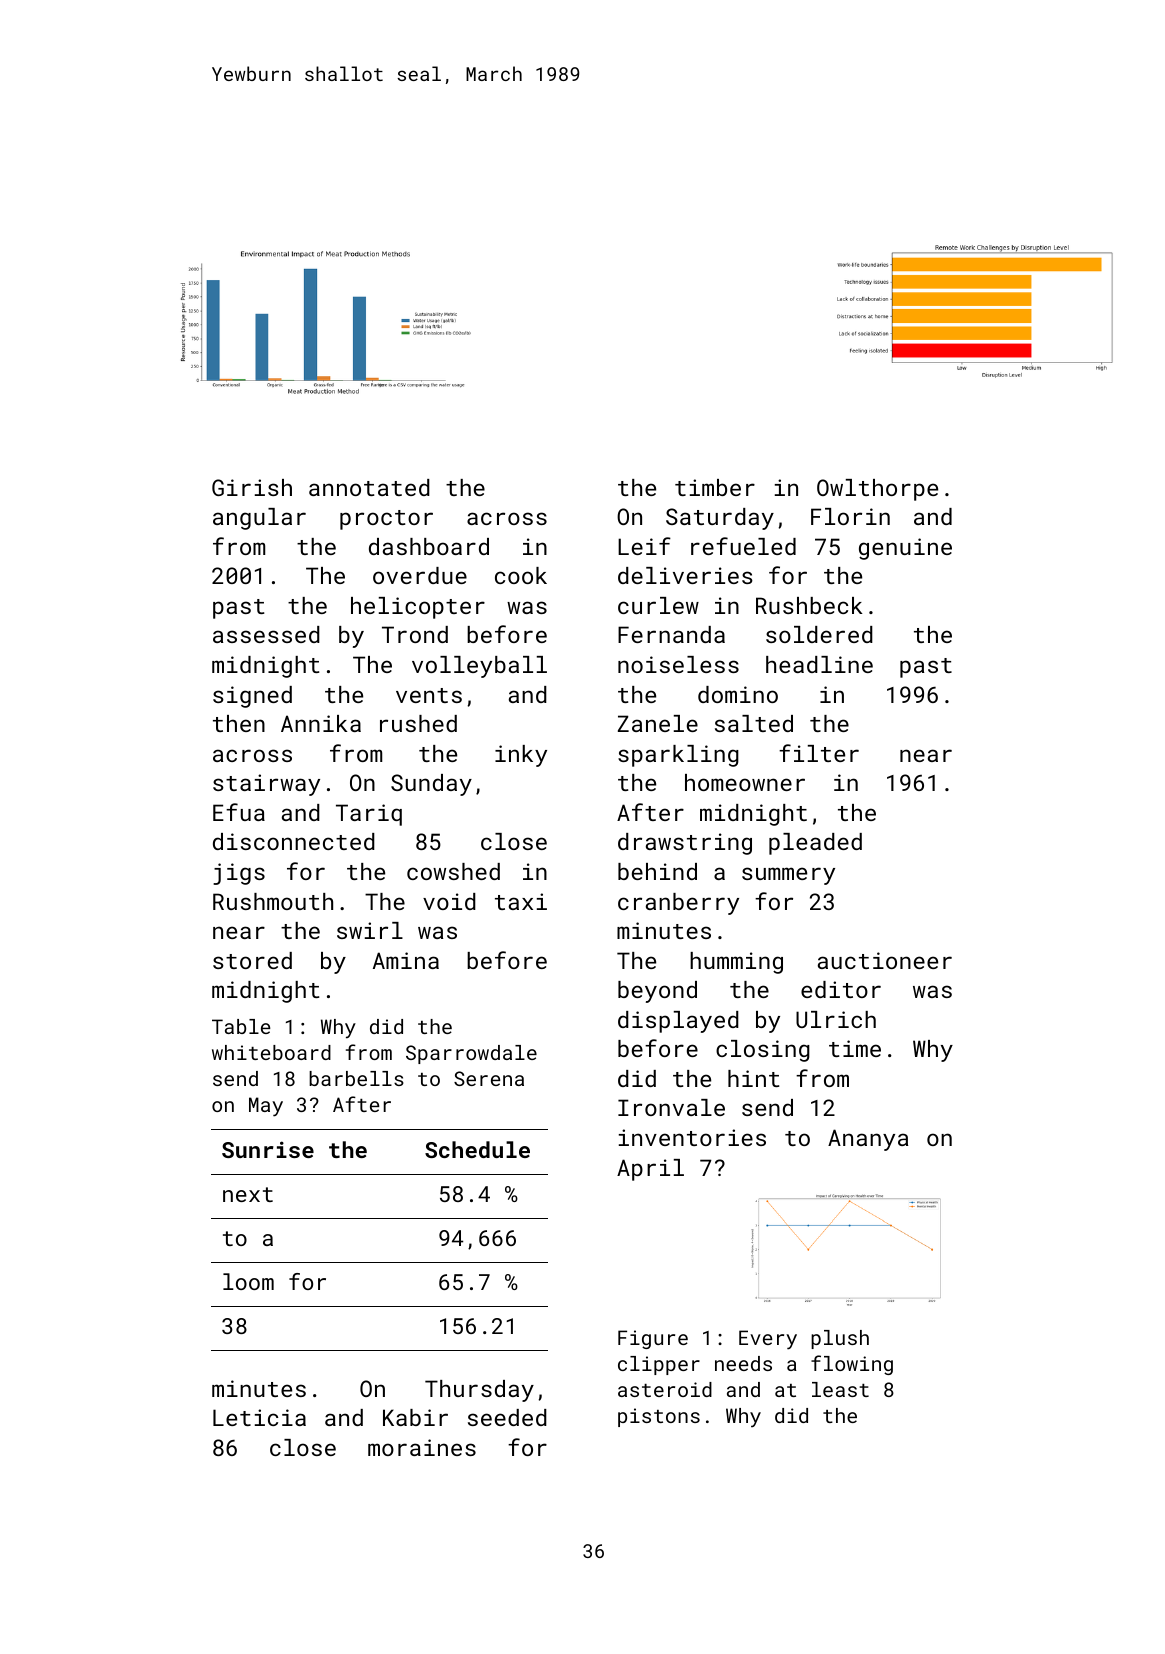 The height and width of the document is (1654, 1165). I want to click on Efua, so click(239, 812).
